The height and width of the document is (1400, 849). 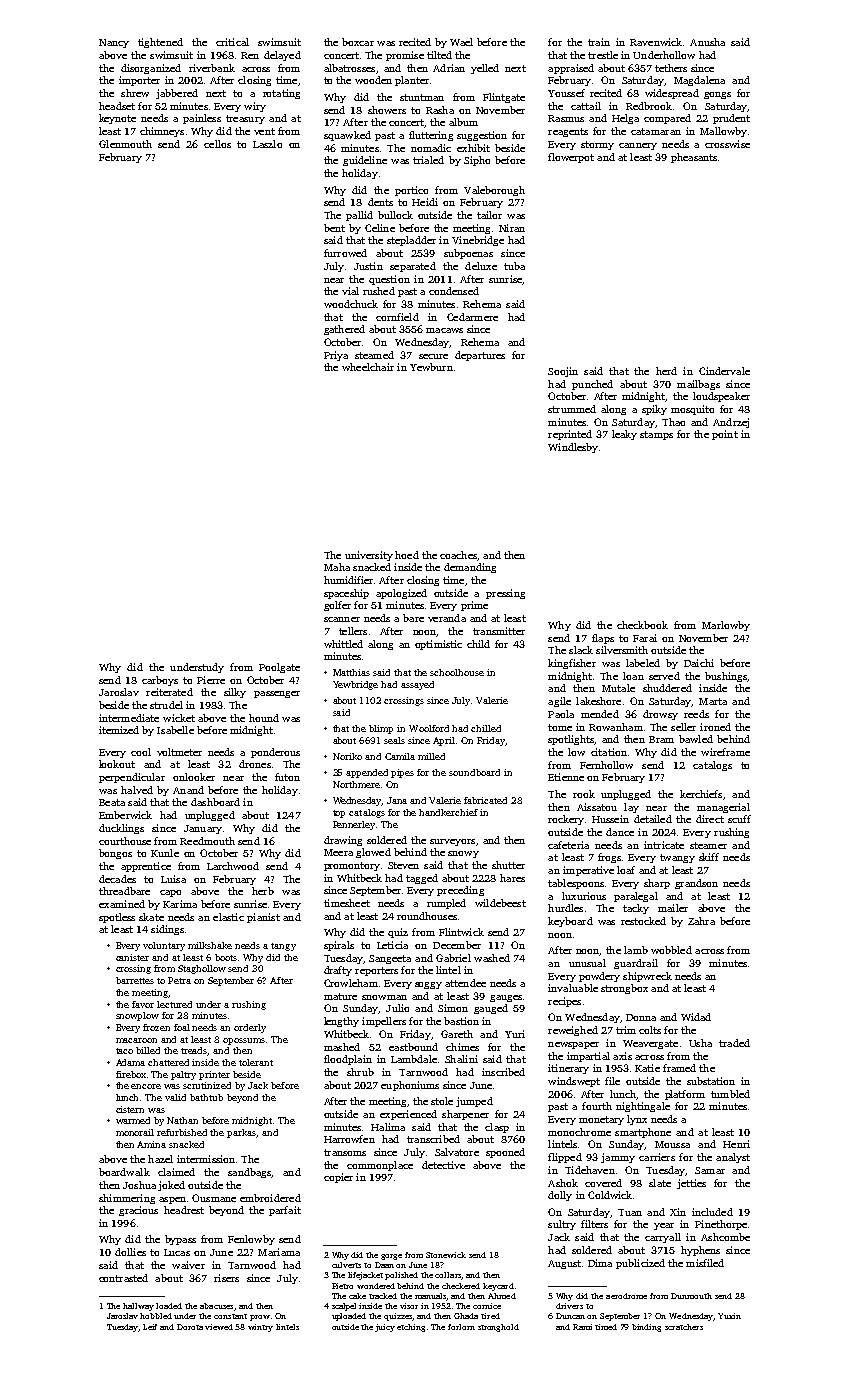 I want to click on hobbled, so click(x=156, y=1316).
